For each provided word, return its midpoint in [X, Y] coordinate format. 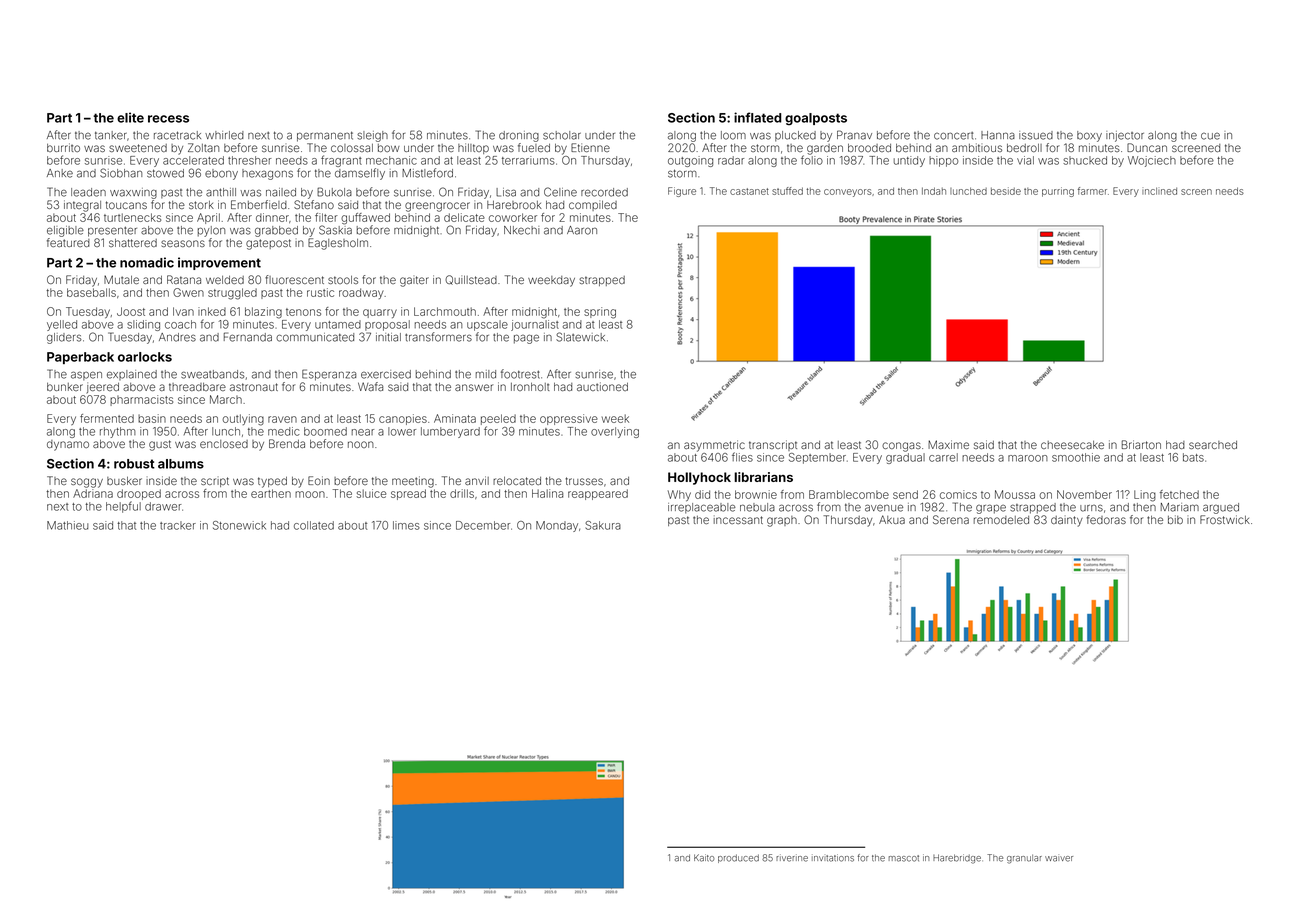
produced [738, 858]
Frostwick [1225, 519]
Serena [951, 519]
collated [314, 525]
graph [782, 521]
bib [1175, 519]
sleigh [372, 136]
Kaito [704, 858]
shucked [1085, 160]
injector [1125, 136]
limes [406, 525]
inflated [757, 117]
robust [134, 464]
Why [679, 495]
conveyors [848, 193]
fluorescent [294, 279]
